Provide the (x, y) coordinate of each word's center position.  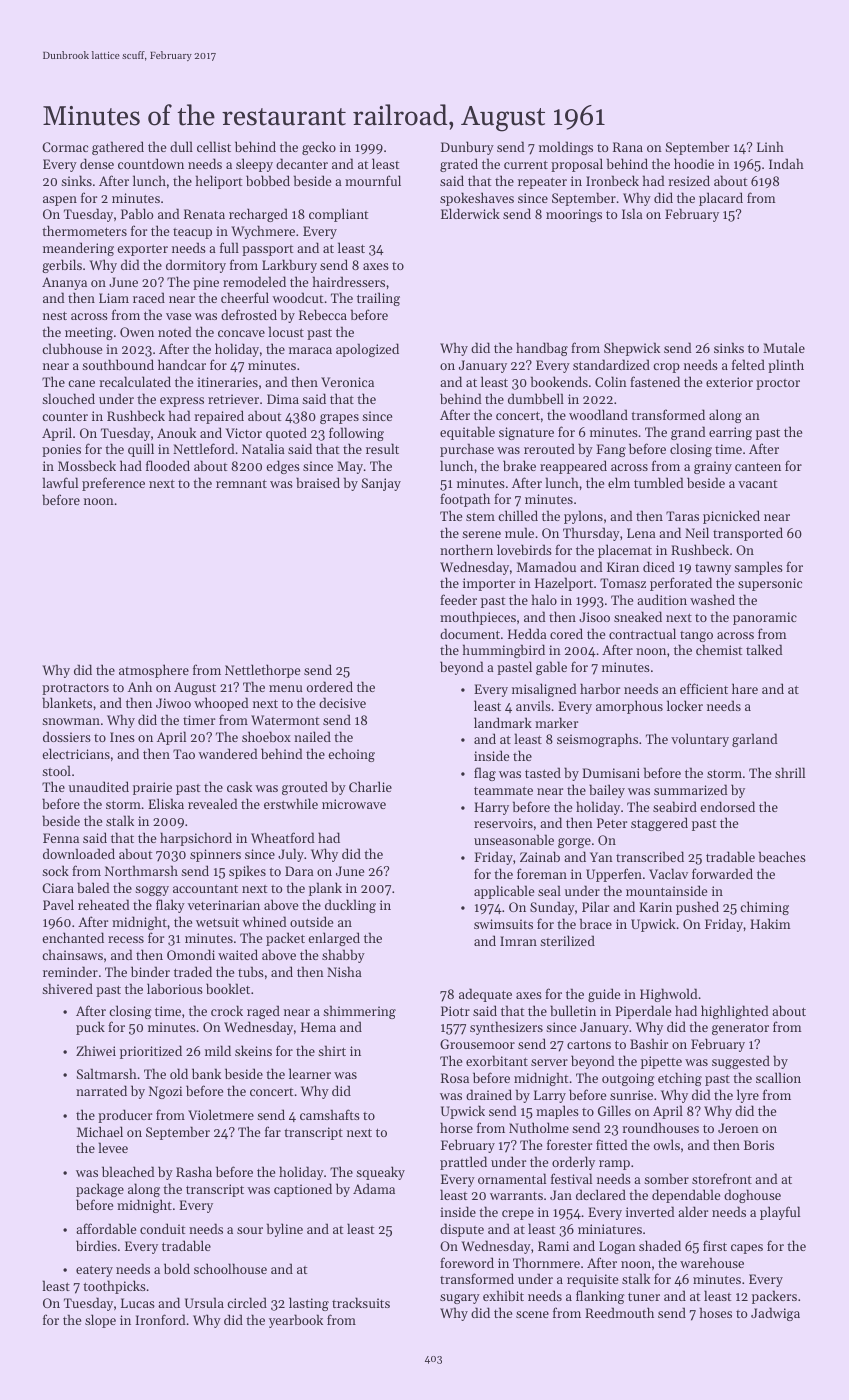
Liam (114, 298)
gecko (319, 148)
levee (113, 1147)
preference (113, 484)
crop (666, 368)
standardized (611, 364)
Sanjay (381, 484)
